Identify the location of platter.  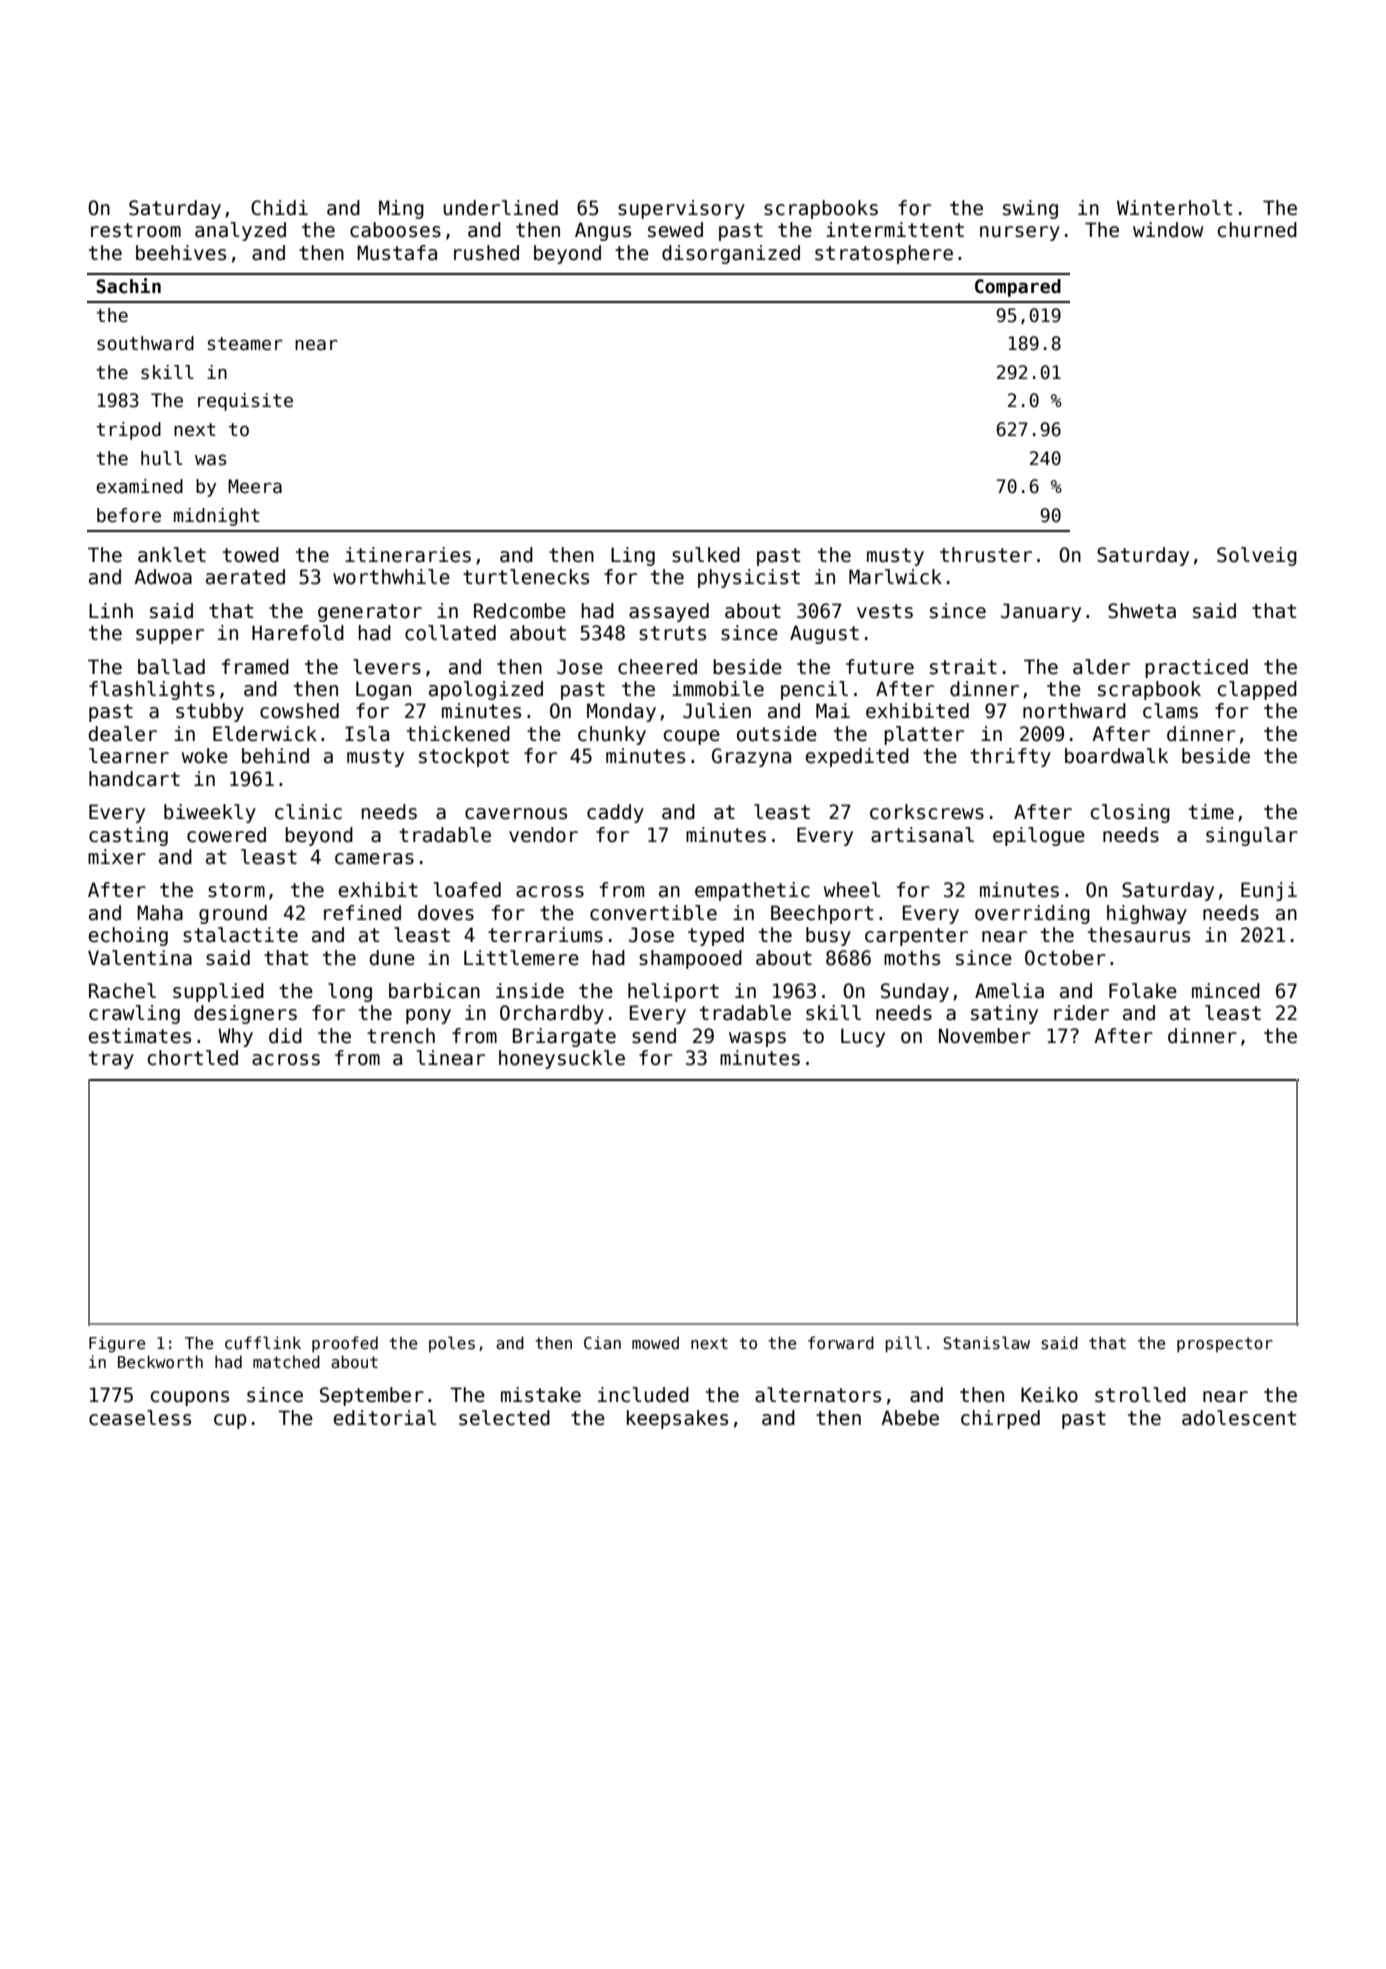
(924, 735).
